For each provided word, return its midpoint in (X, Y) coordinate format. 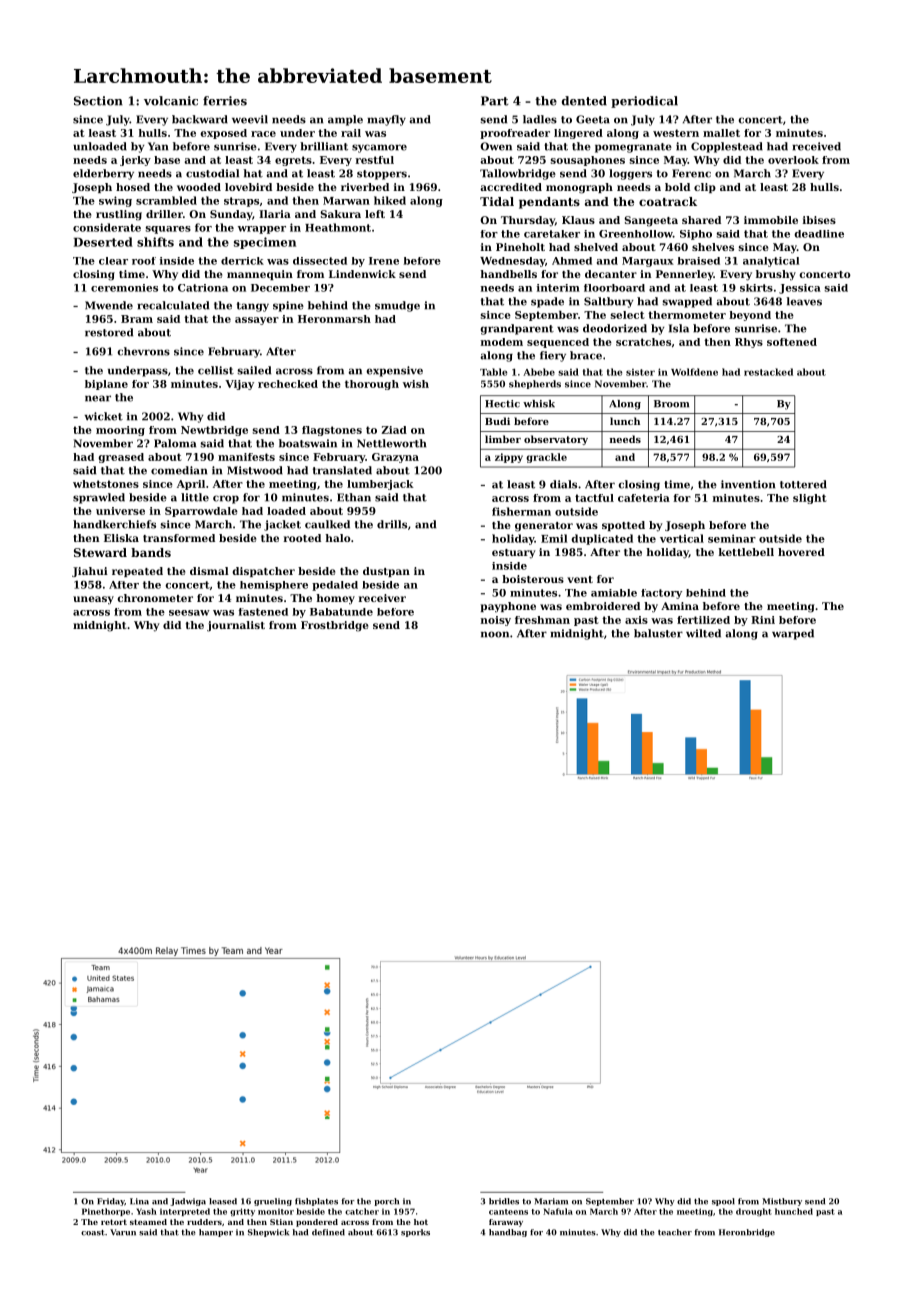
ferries (225, 101)
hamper (216, 1233)
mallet (721, 133)
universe (120, 511)
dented (584, 101)
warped (793, 634)
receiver (382, 598)
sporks (415, 1233)
